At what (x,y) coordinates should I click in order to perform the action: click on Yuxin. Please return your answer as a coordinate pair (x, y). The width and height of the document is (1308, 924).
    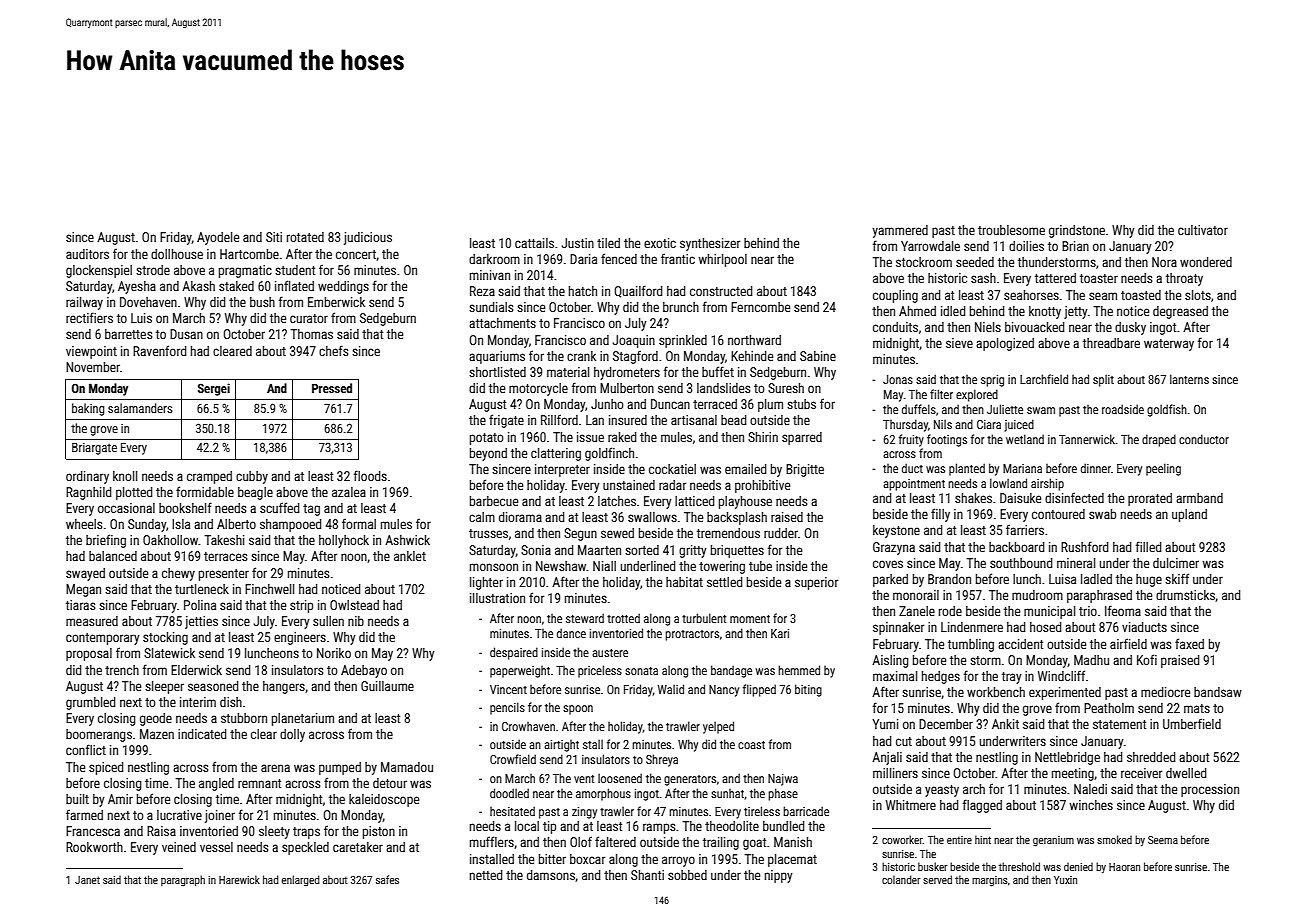
    Looking at the image, I should click on (1065, 880).
